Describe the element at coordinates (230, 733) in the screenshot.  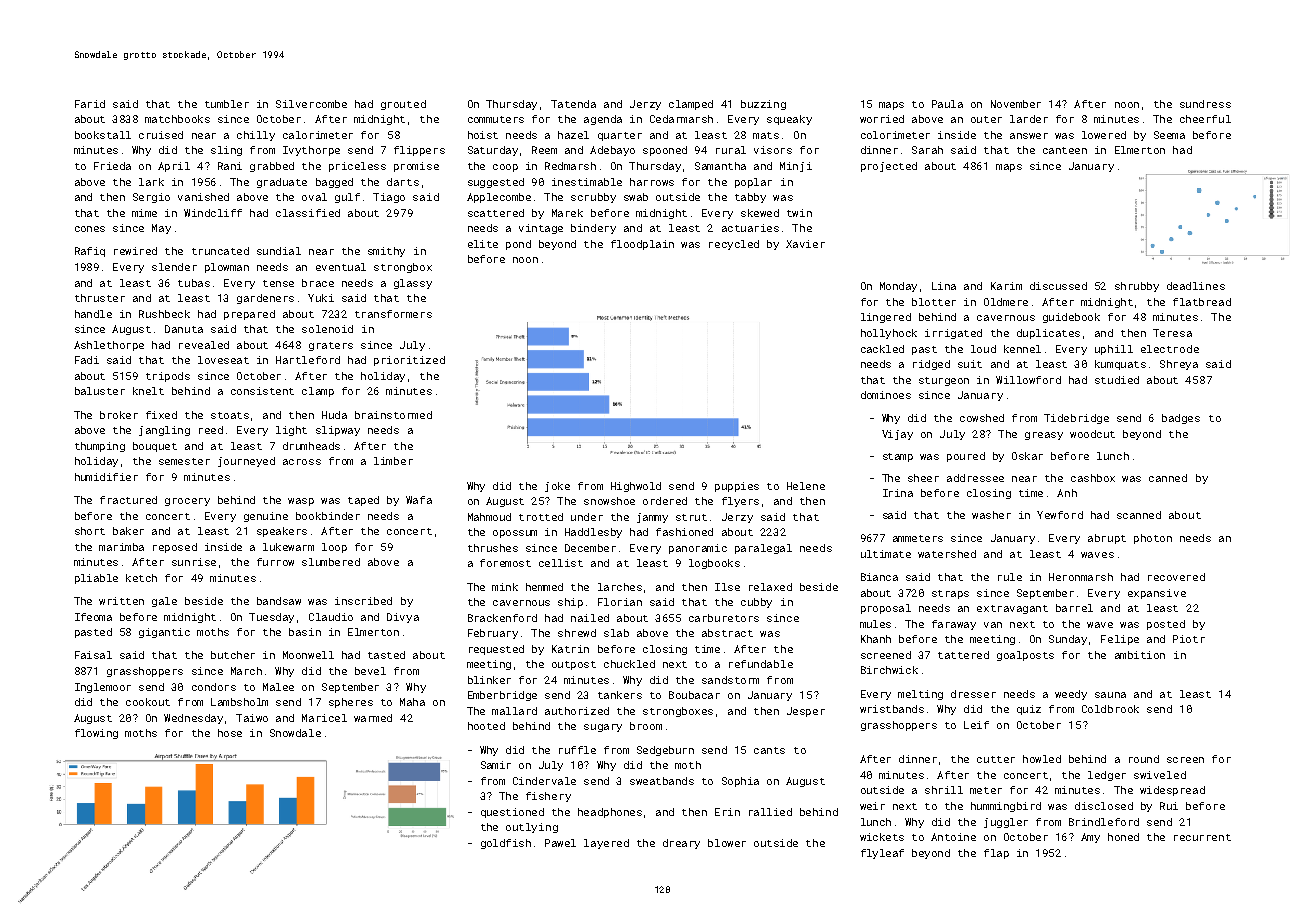
I see `hose` at that location.
